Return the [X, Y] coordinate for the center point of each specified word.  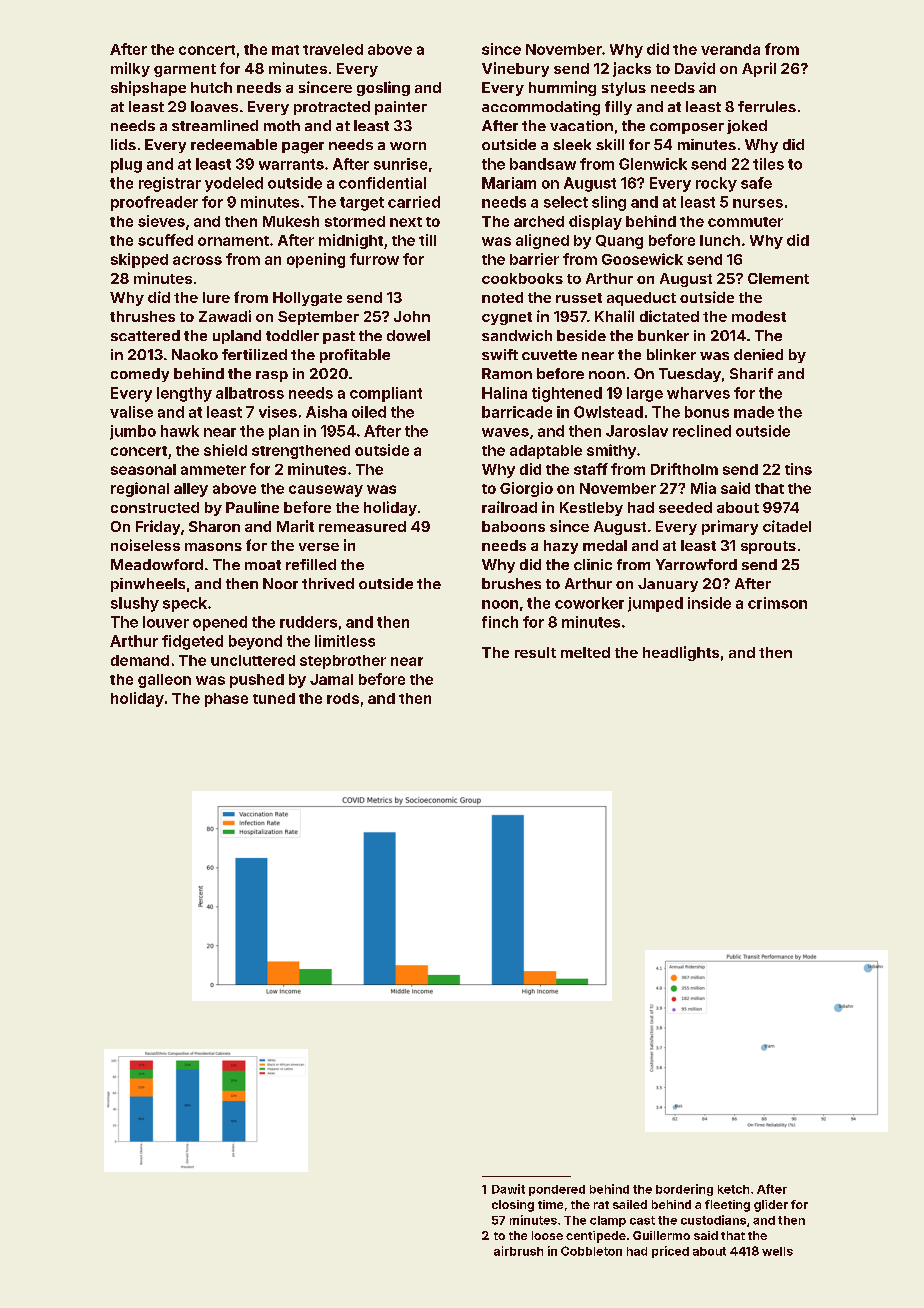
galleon [164, 681]
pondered [557, 1190]
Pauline [252, 507]
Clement [778, 278]
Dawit [508, 1189]
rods [343, 698]
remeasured [362, 526]
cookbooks [522, 278]
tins [798, 469]
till [427, 240]
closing [513, 1206]
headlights [681, 653]
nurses [758, 203]
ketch [733, 1189]
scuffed [165, 240]
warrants [291, 164]
